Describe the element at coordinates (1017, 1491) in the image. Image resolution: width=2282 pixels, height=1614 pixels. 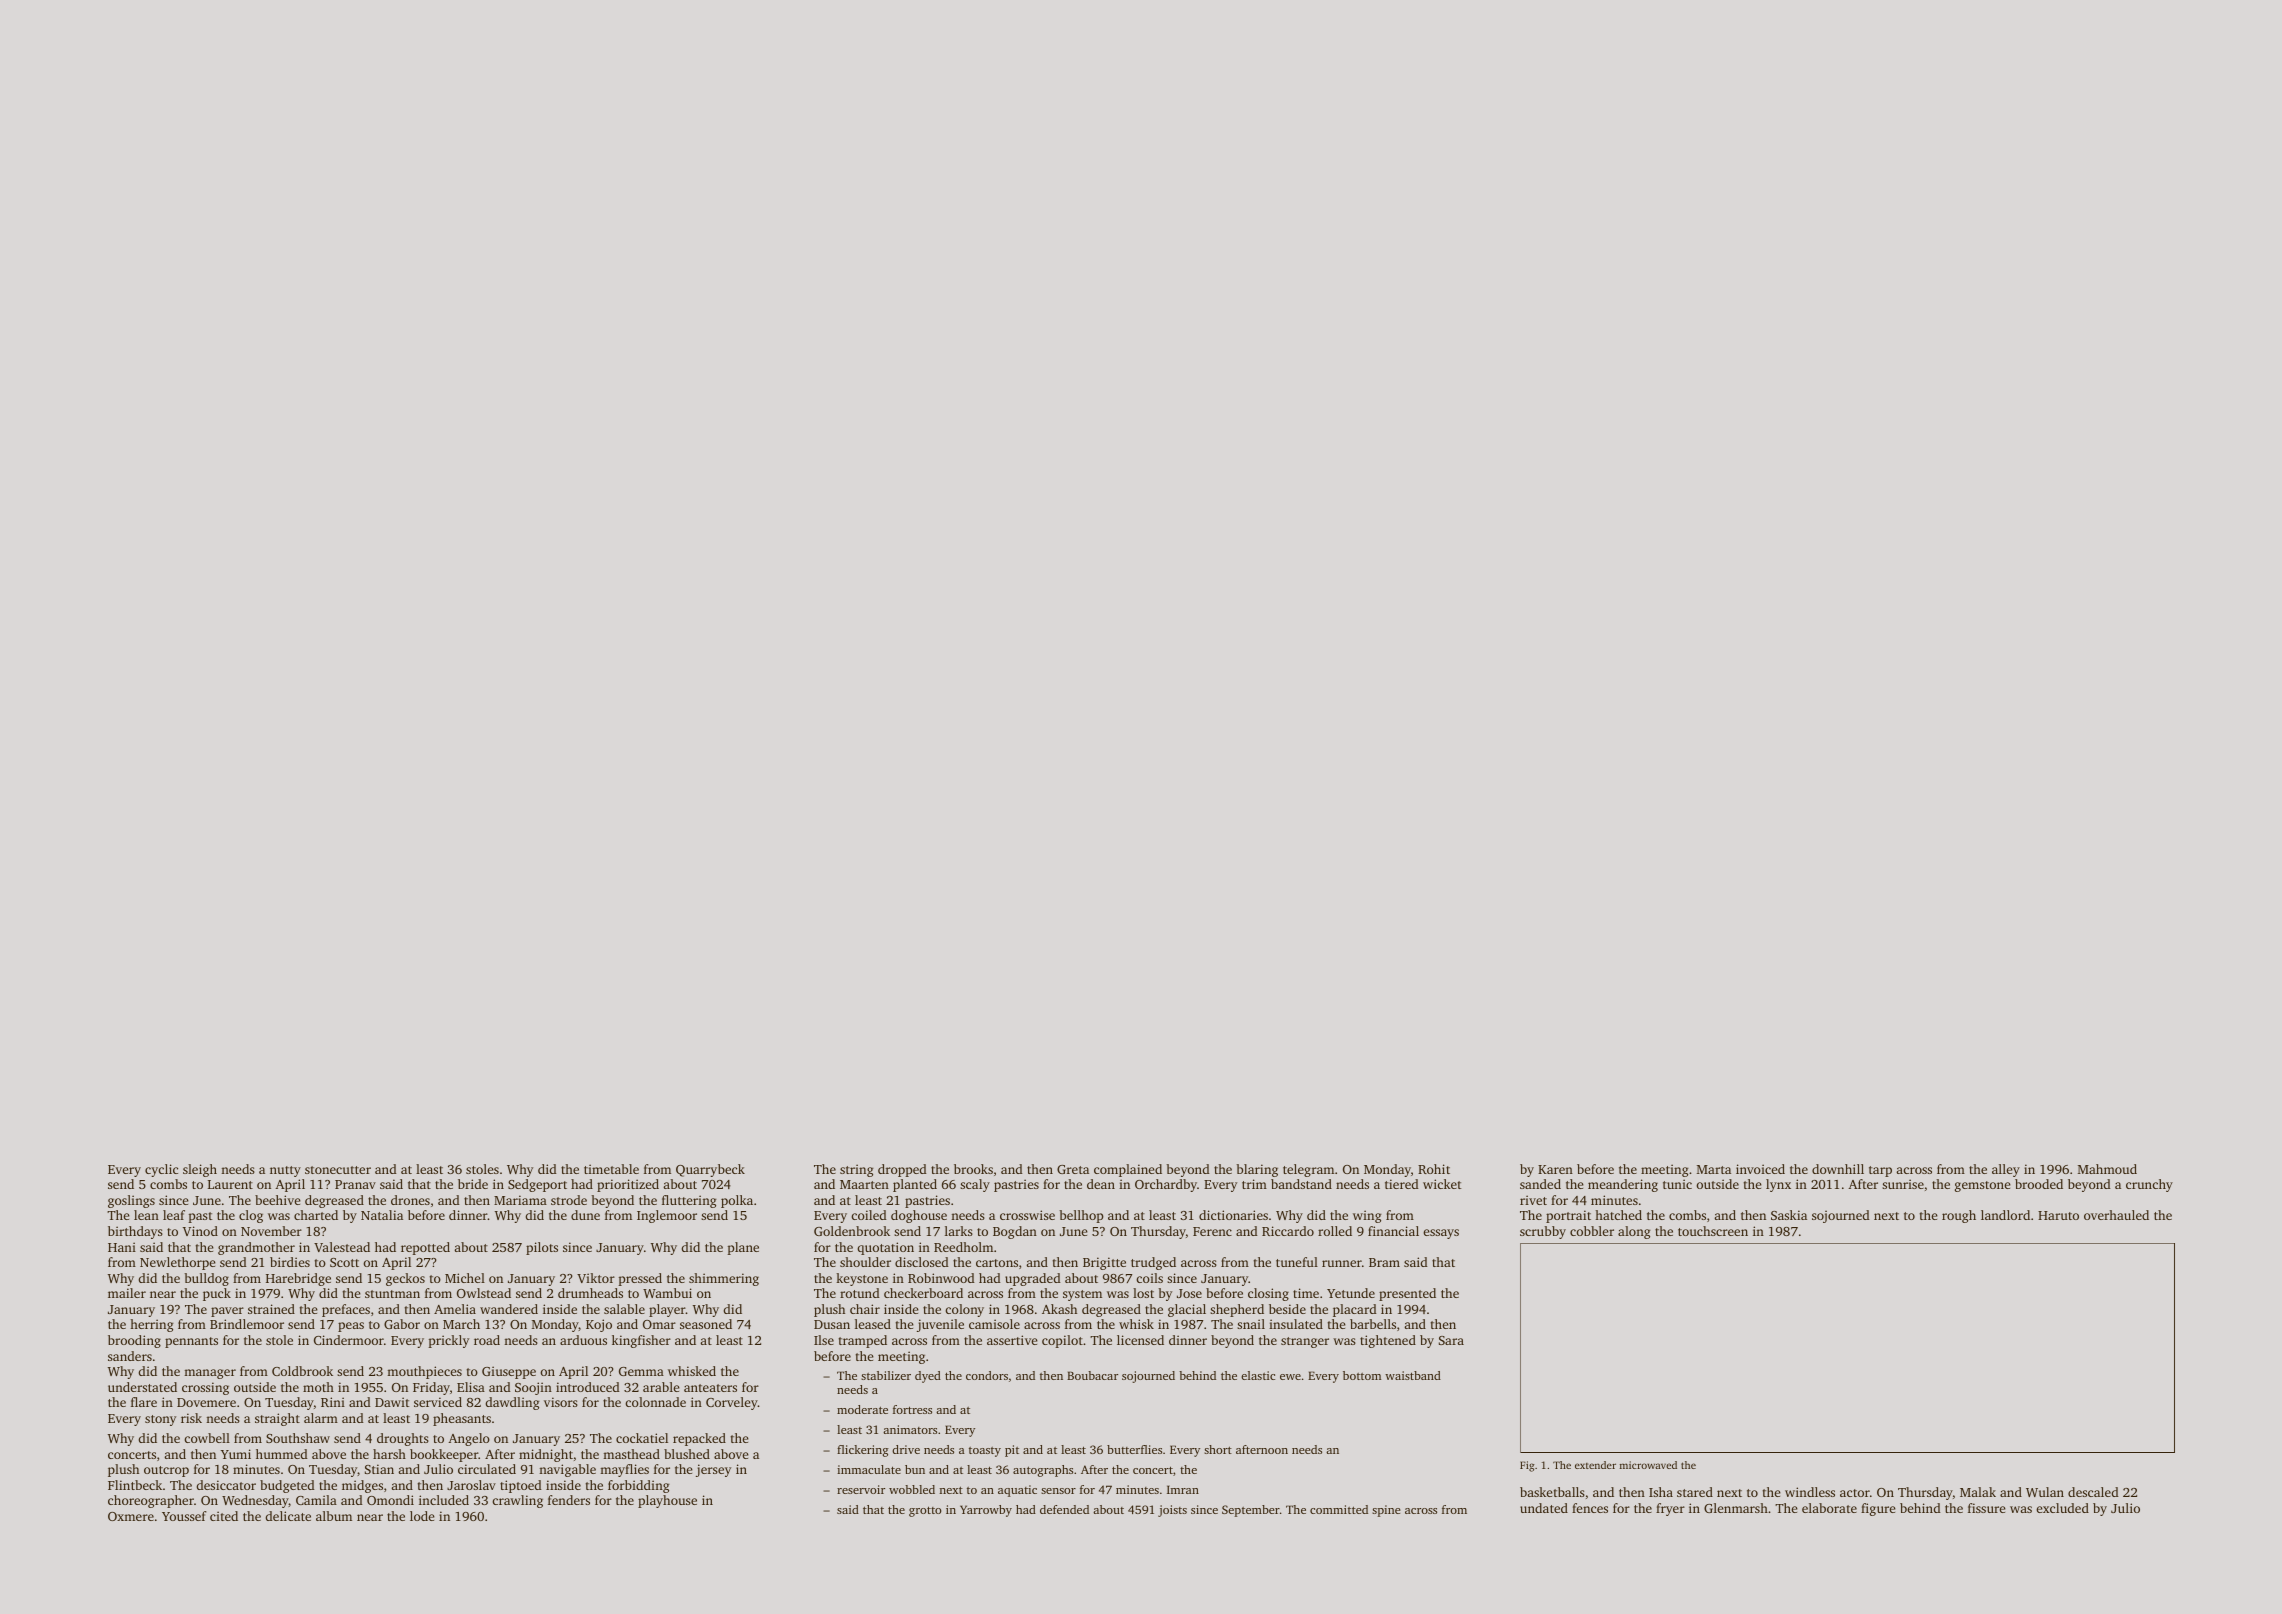
I see `aquatic` at that location.
